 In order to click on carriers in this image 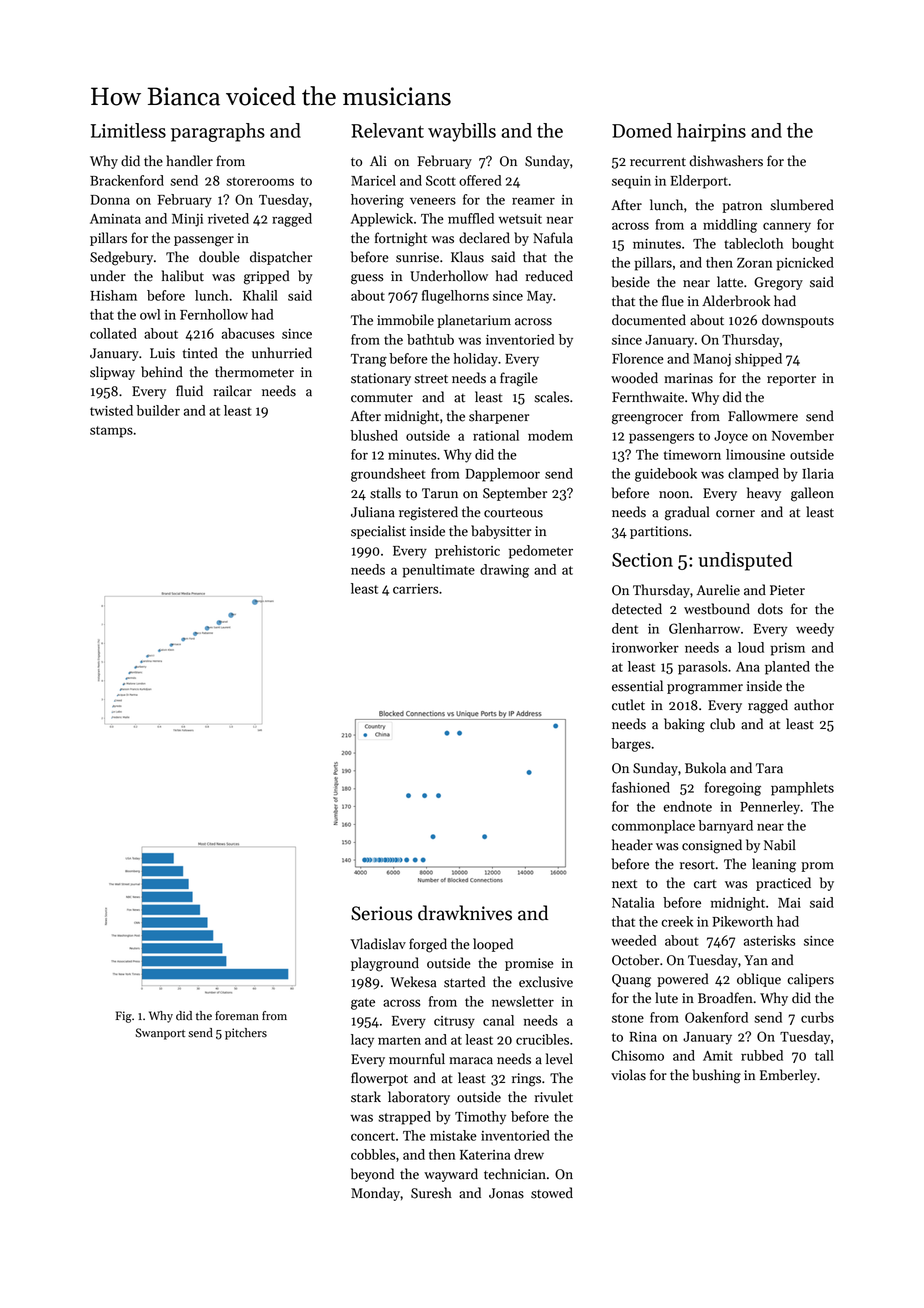, I will do `click(415, 589)`.
